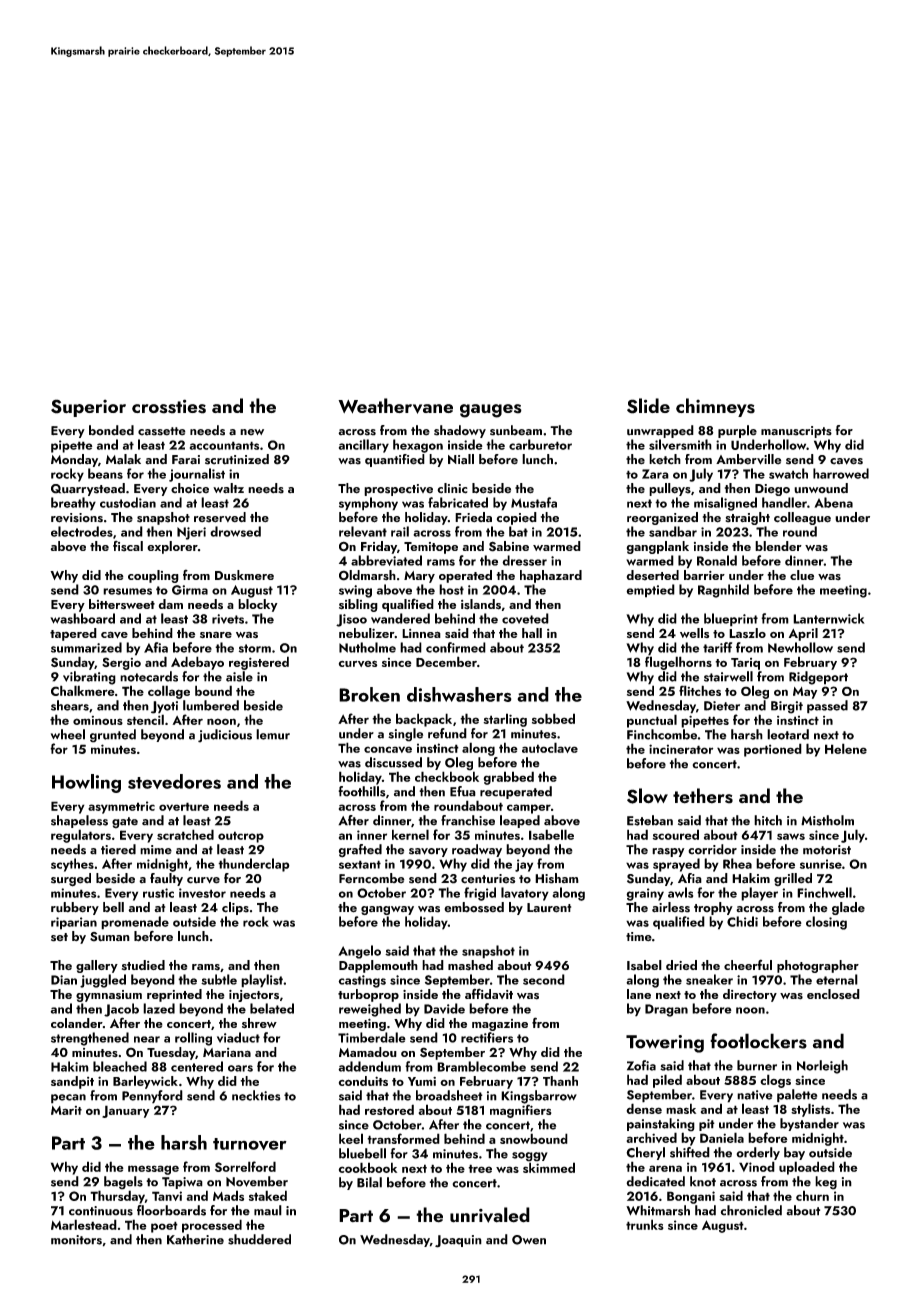 This screenshot has height=1308, width=924. I want to click on saws, so click(791, 836).
